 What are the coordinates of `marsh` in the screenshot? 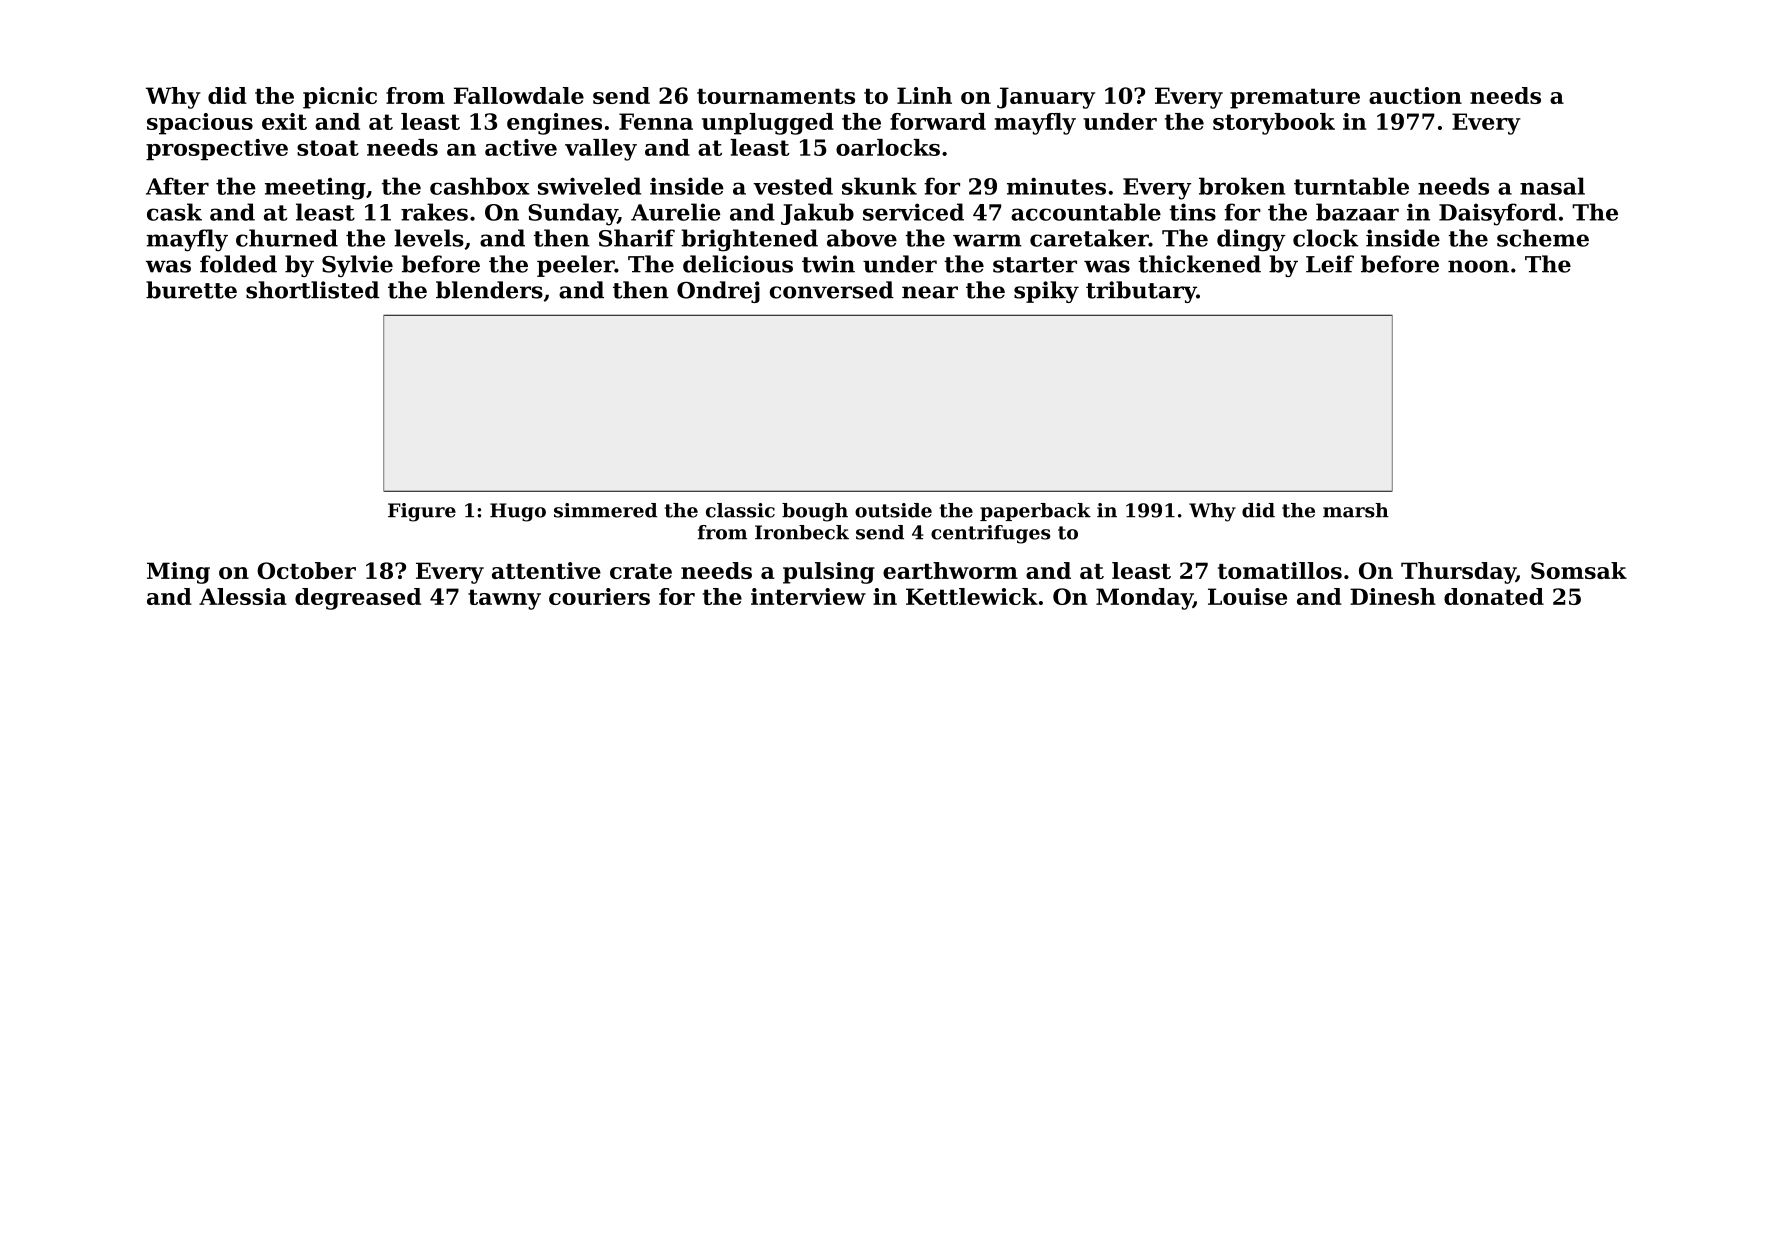 It's located at (1356, 510).
